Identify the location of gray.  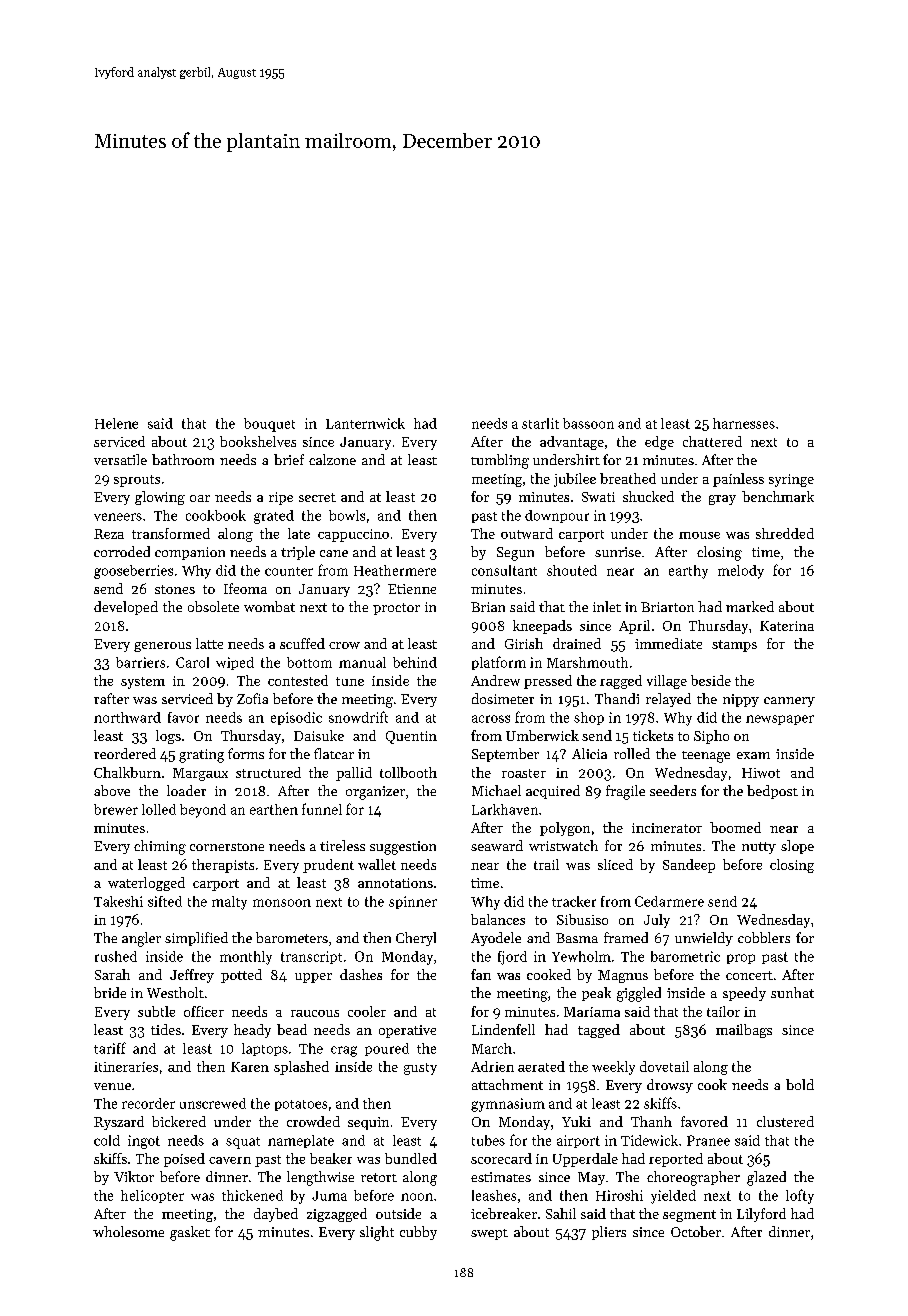
(722, 500).
